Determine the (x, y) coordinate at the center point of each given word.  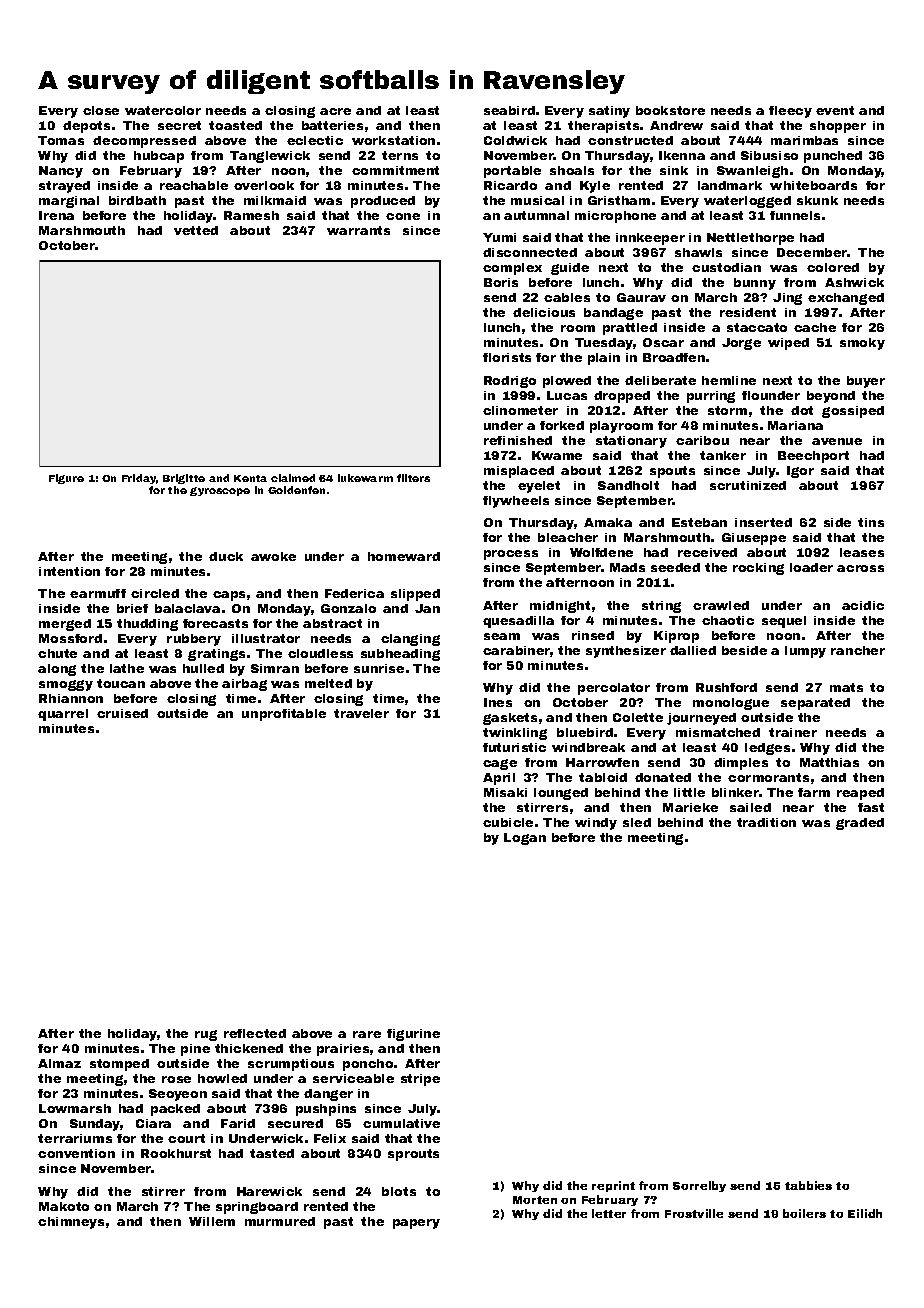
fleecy (790, 112)
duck (226, 556)
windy (596, 824)
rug (206, 1035)
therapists (603, 127)
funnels (795, 215)
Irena (56, 215)
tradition (766, 822)
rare (367, 1034)
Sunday (95, 1125)
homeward (404, 556)
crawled (721, 605)
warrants (358, 230)
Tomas (61, 140)
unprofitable (284, 715)
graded (860, 824)
